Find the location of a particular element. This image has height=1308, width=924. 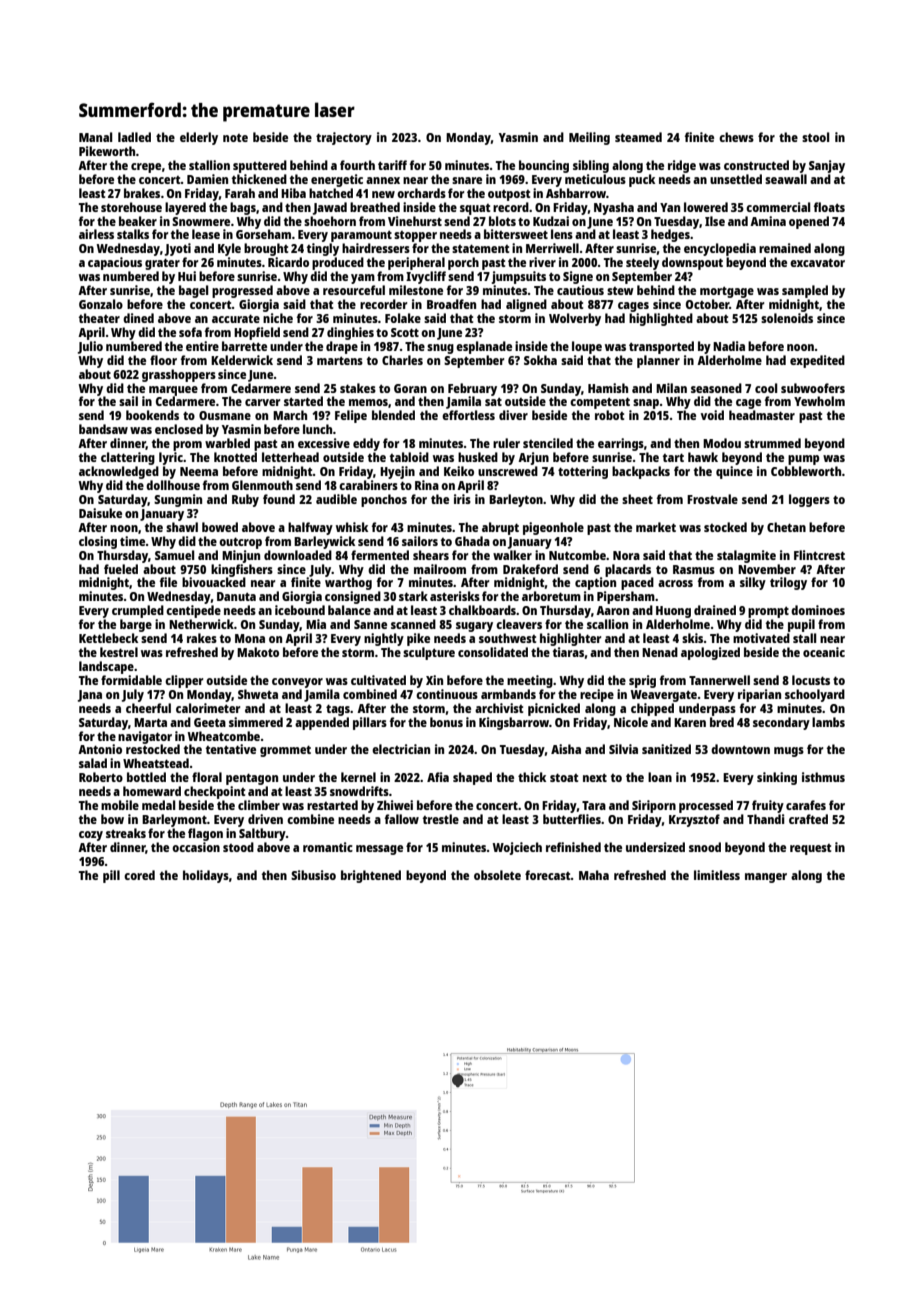

Modou is located at coordinates (722, 443).
